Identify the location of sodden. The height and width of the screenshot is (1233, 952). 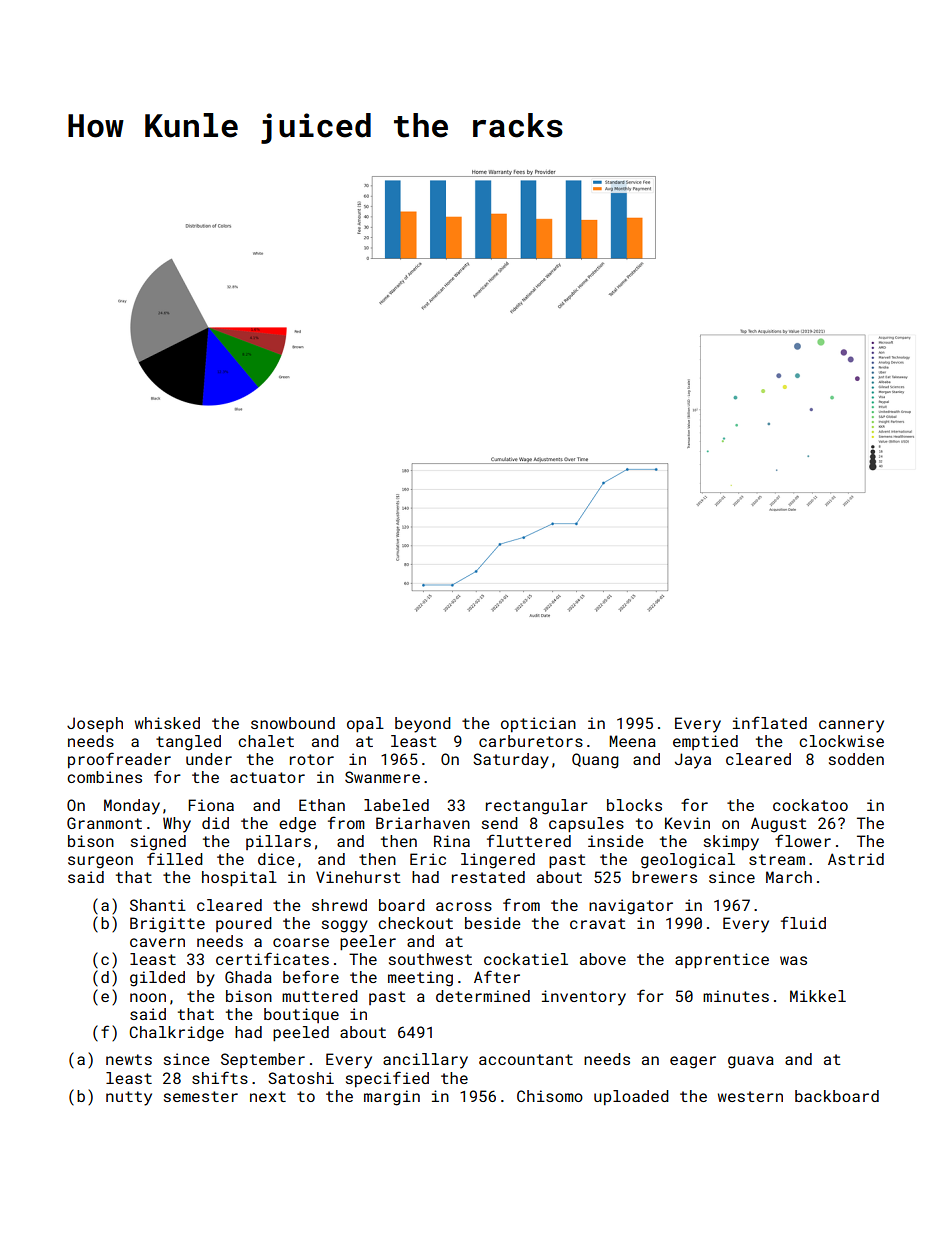
(856, 759).
